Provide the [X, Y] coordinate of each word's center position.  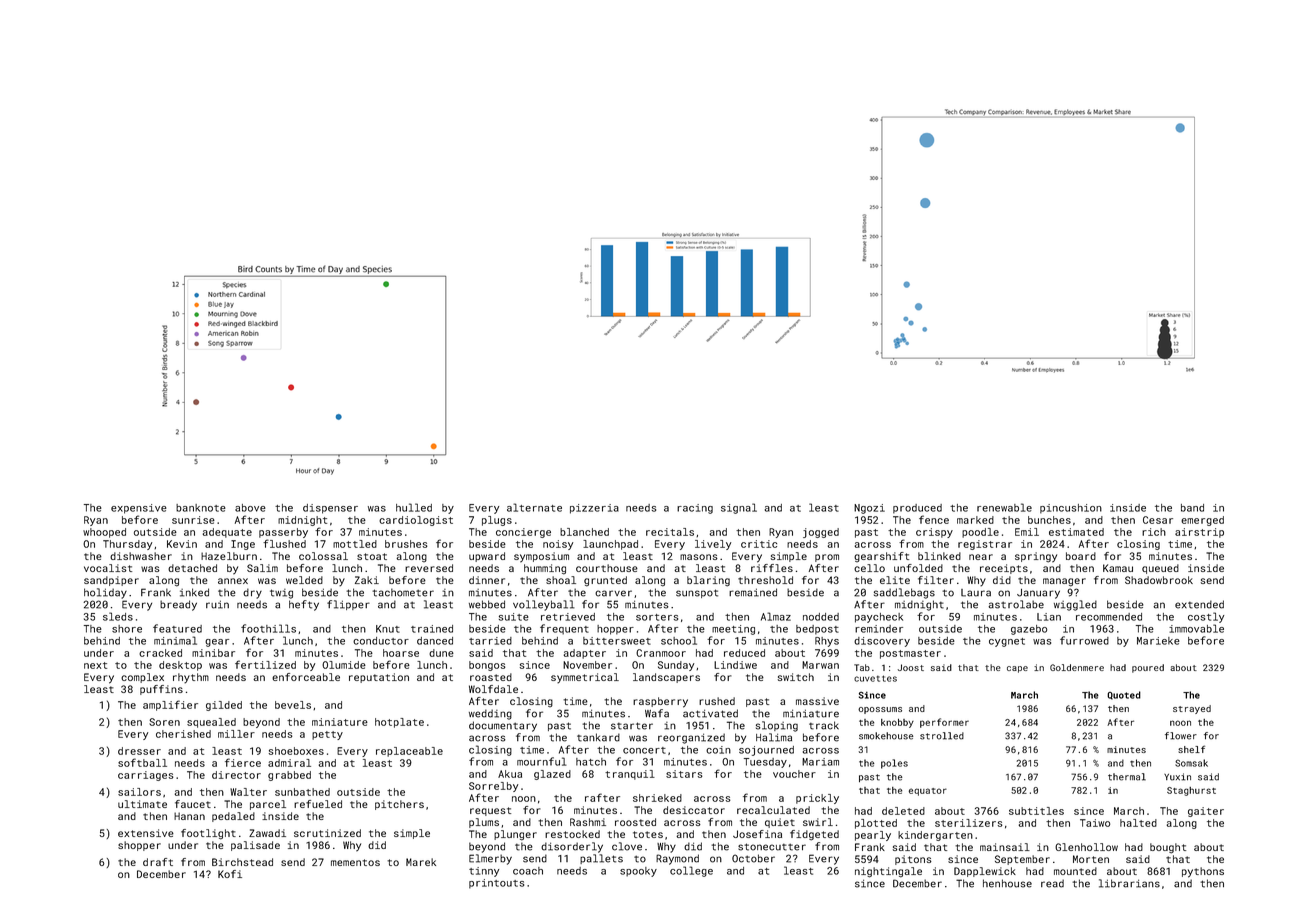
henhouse [1007, 883]
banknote [201, 508]
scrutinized [327, 833]
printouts [496, 884]
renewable [1004, 507]
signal [739, 508]
